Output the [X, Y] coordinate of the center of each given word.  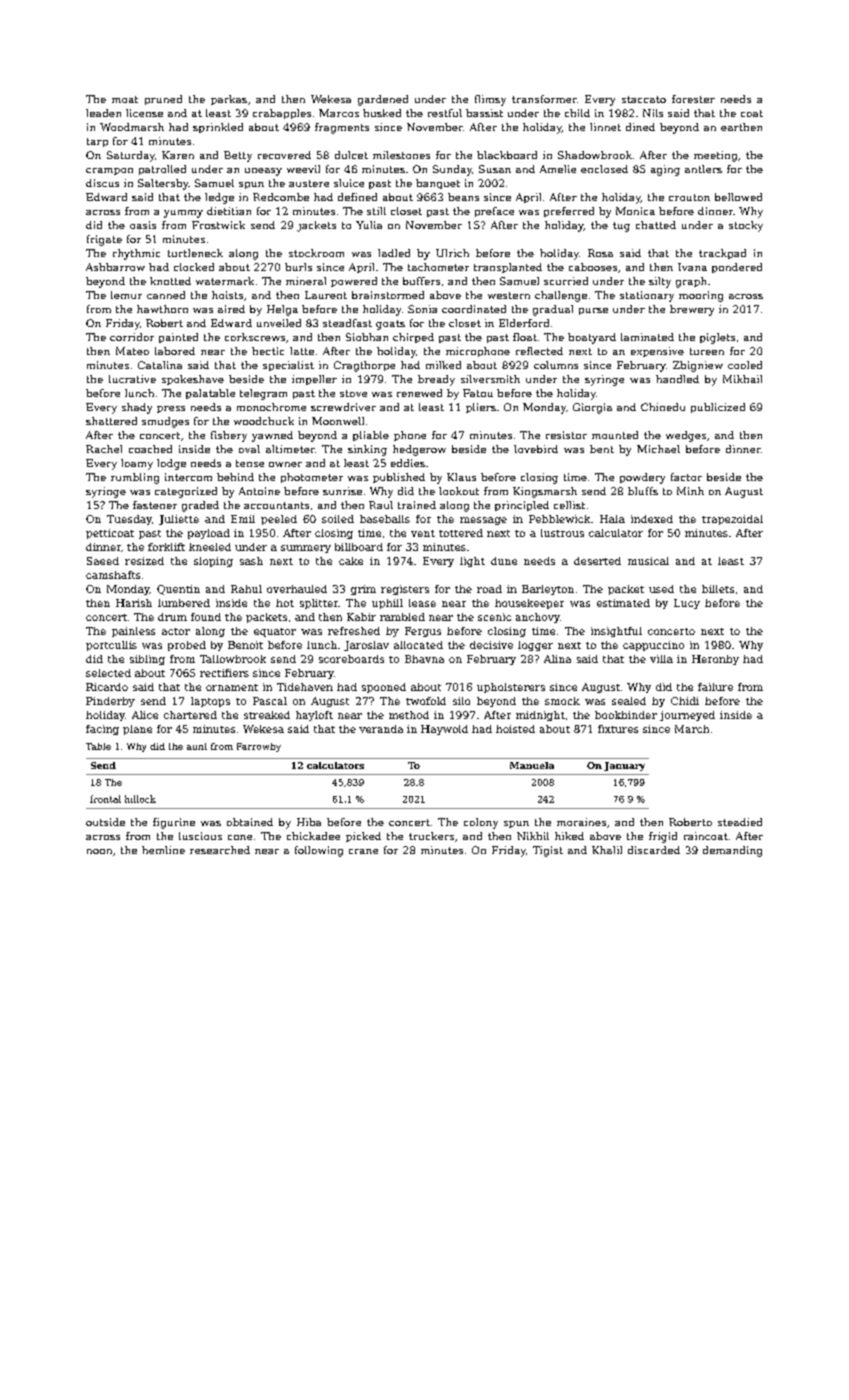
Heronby [715, 660]
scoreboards [351, 659]
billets [718, 589]
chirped [413, 338]
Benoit [245, 645]
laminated [647, 337]
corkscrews [255, 337]
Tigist [548, 851]
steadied [740, 822]
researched [220, 850]
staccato [644, 99]
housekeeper [529, 604]
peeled [279, 520]
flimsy [490, 100]
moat [125, 99]
